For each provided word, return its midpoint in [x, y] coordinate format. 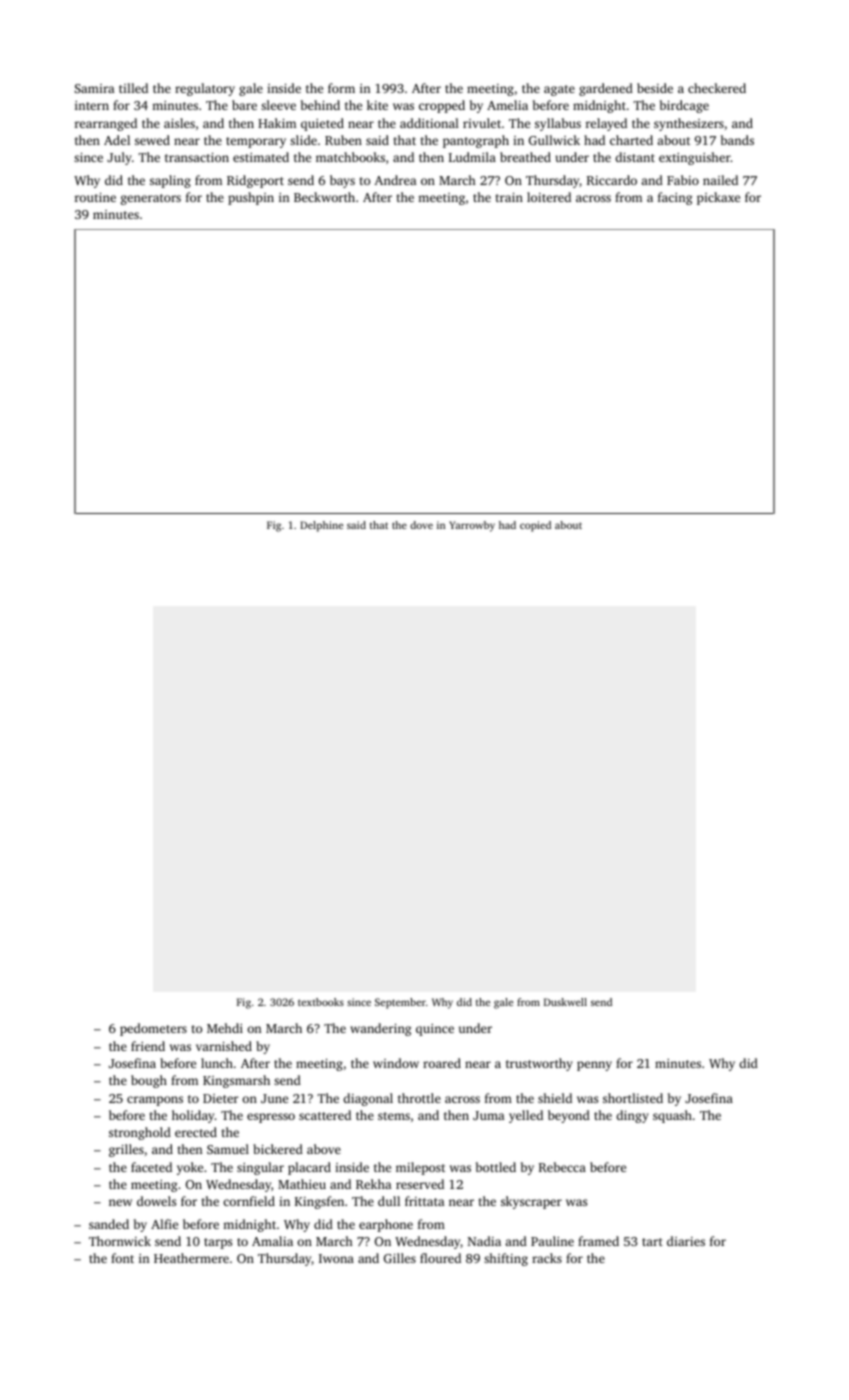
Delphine [321, 526]
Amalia [272, 1241]
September [400, 1003]
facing [675, 198]
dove [421, 525]
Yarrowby [472, 526]
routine [95, 197]
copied [535, 526]
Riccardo [612, 180]
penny [594, 1066]
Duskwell [565, 1002]
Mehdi [225, 1028]
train [509, 197]
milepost [420, 1168]
